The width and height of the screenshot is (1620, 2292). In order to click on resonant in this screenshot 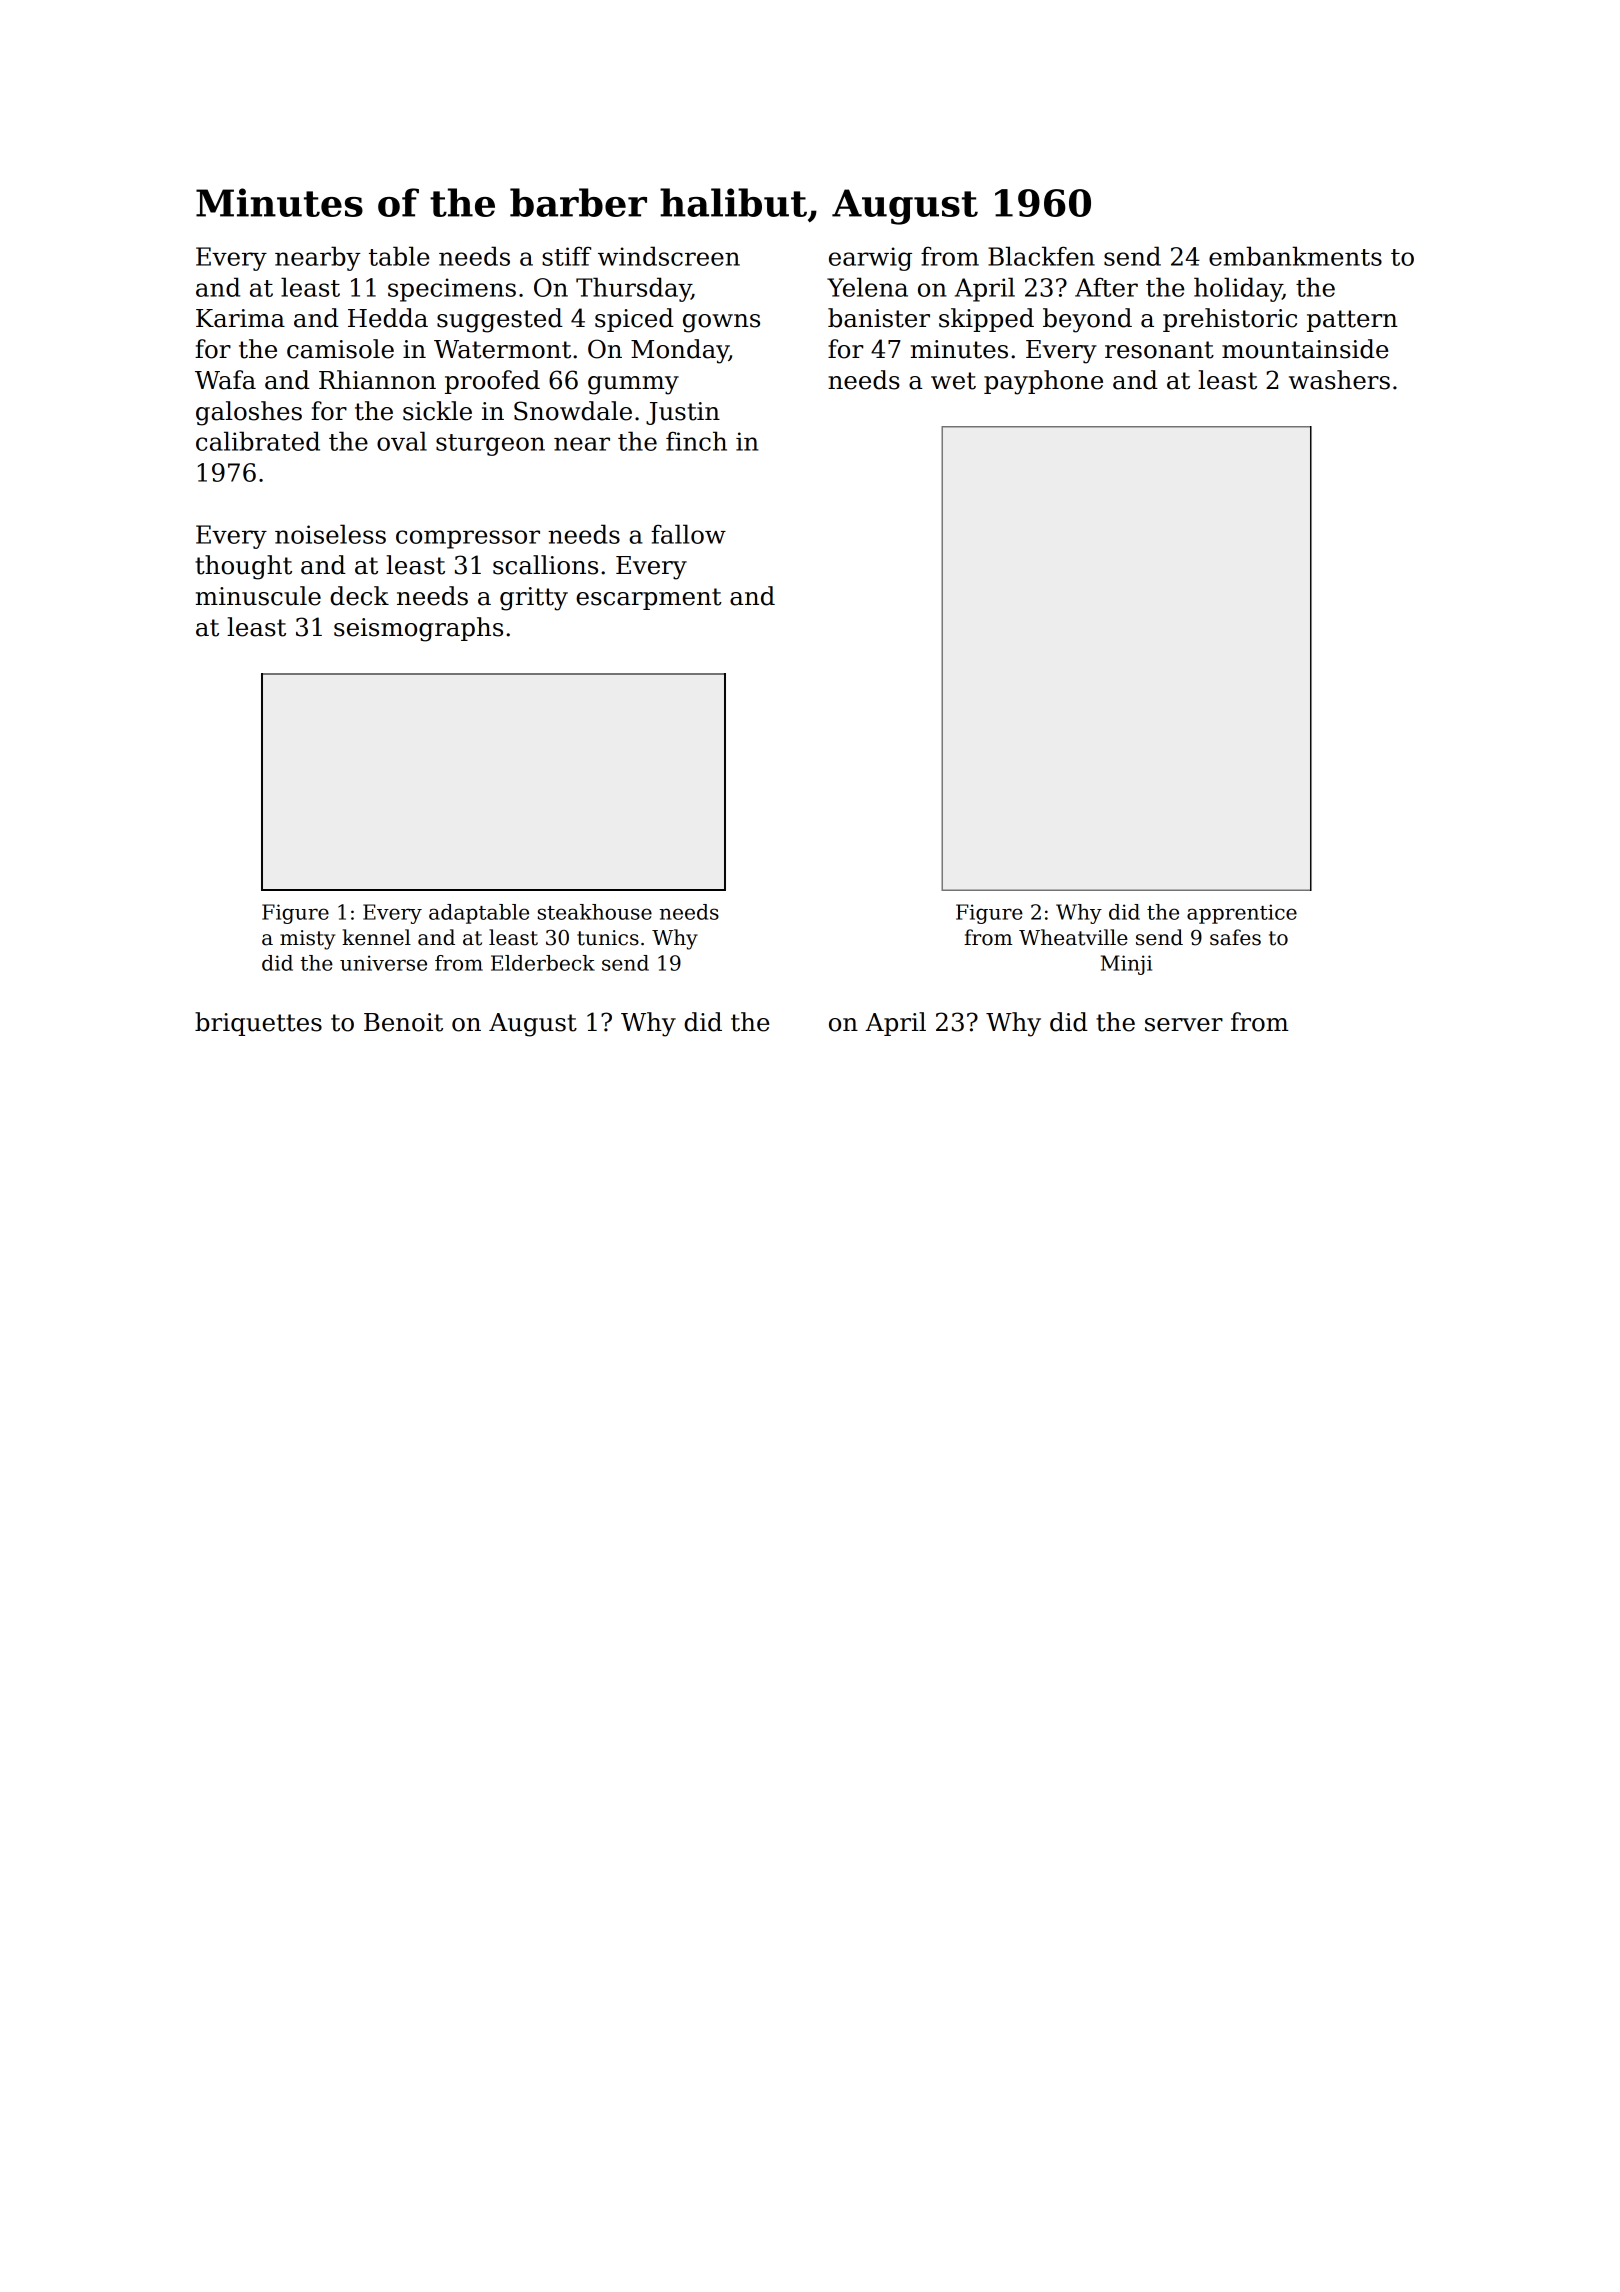, I will do `click(1159, 350)`.
